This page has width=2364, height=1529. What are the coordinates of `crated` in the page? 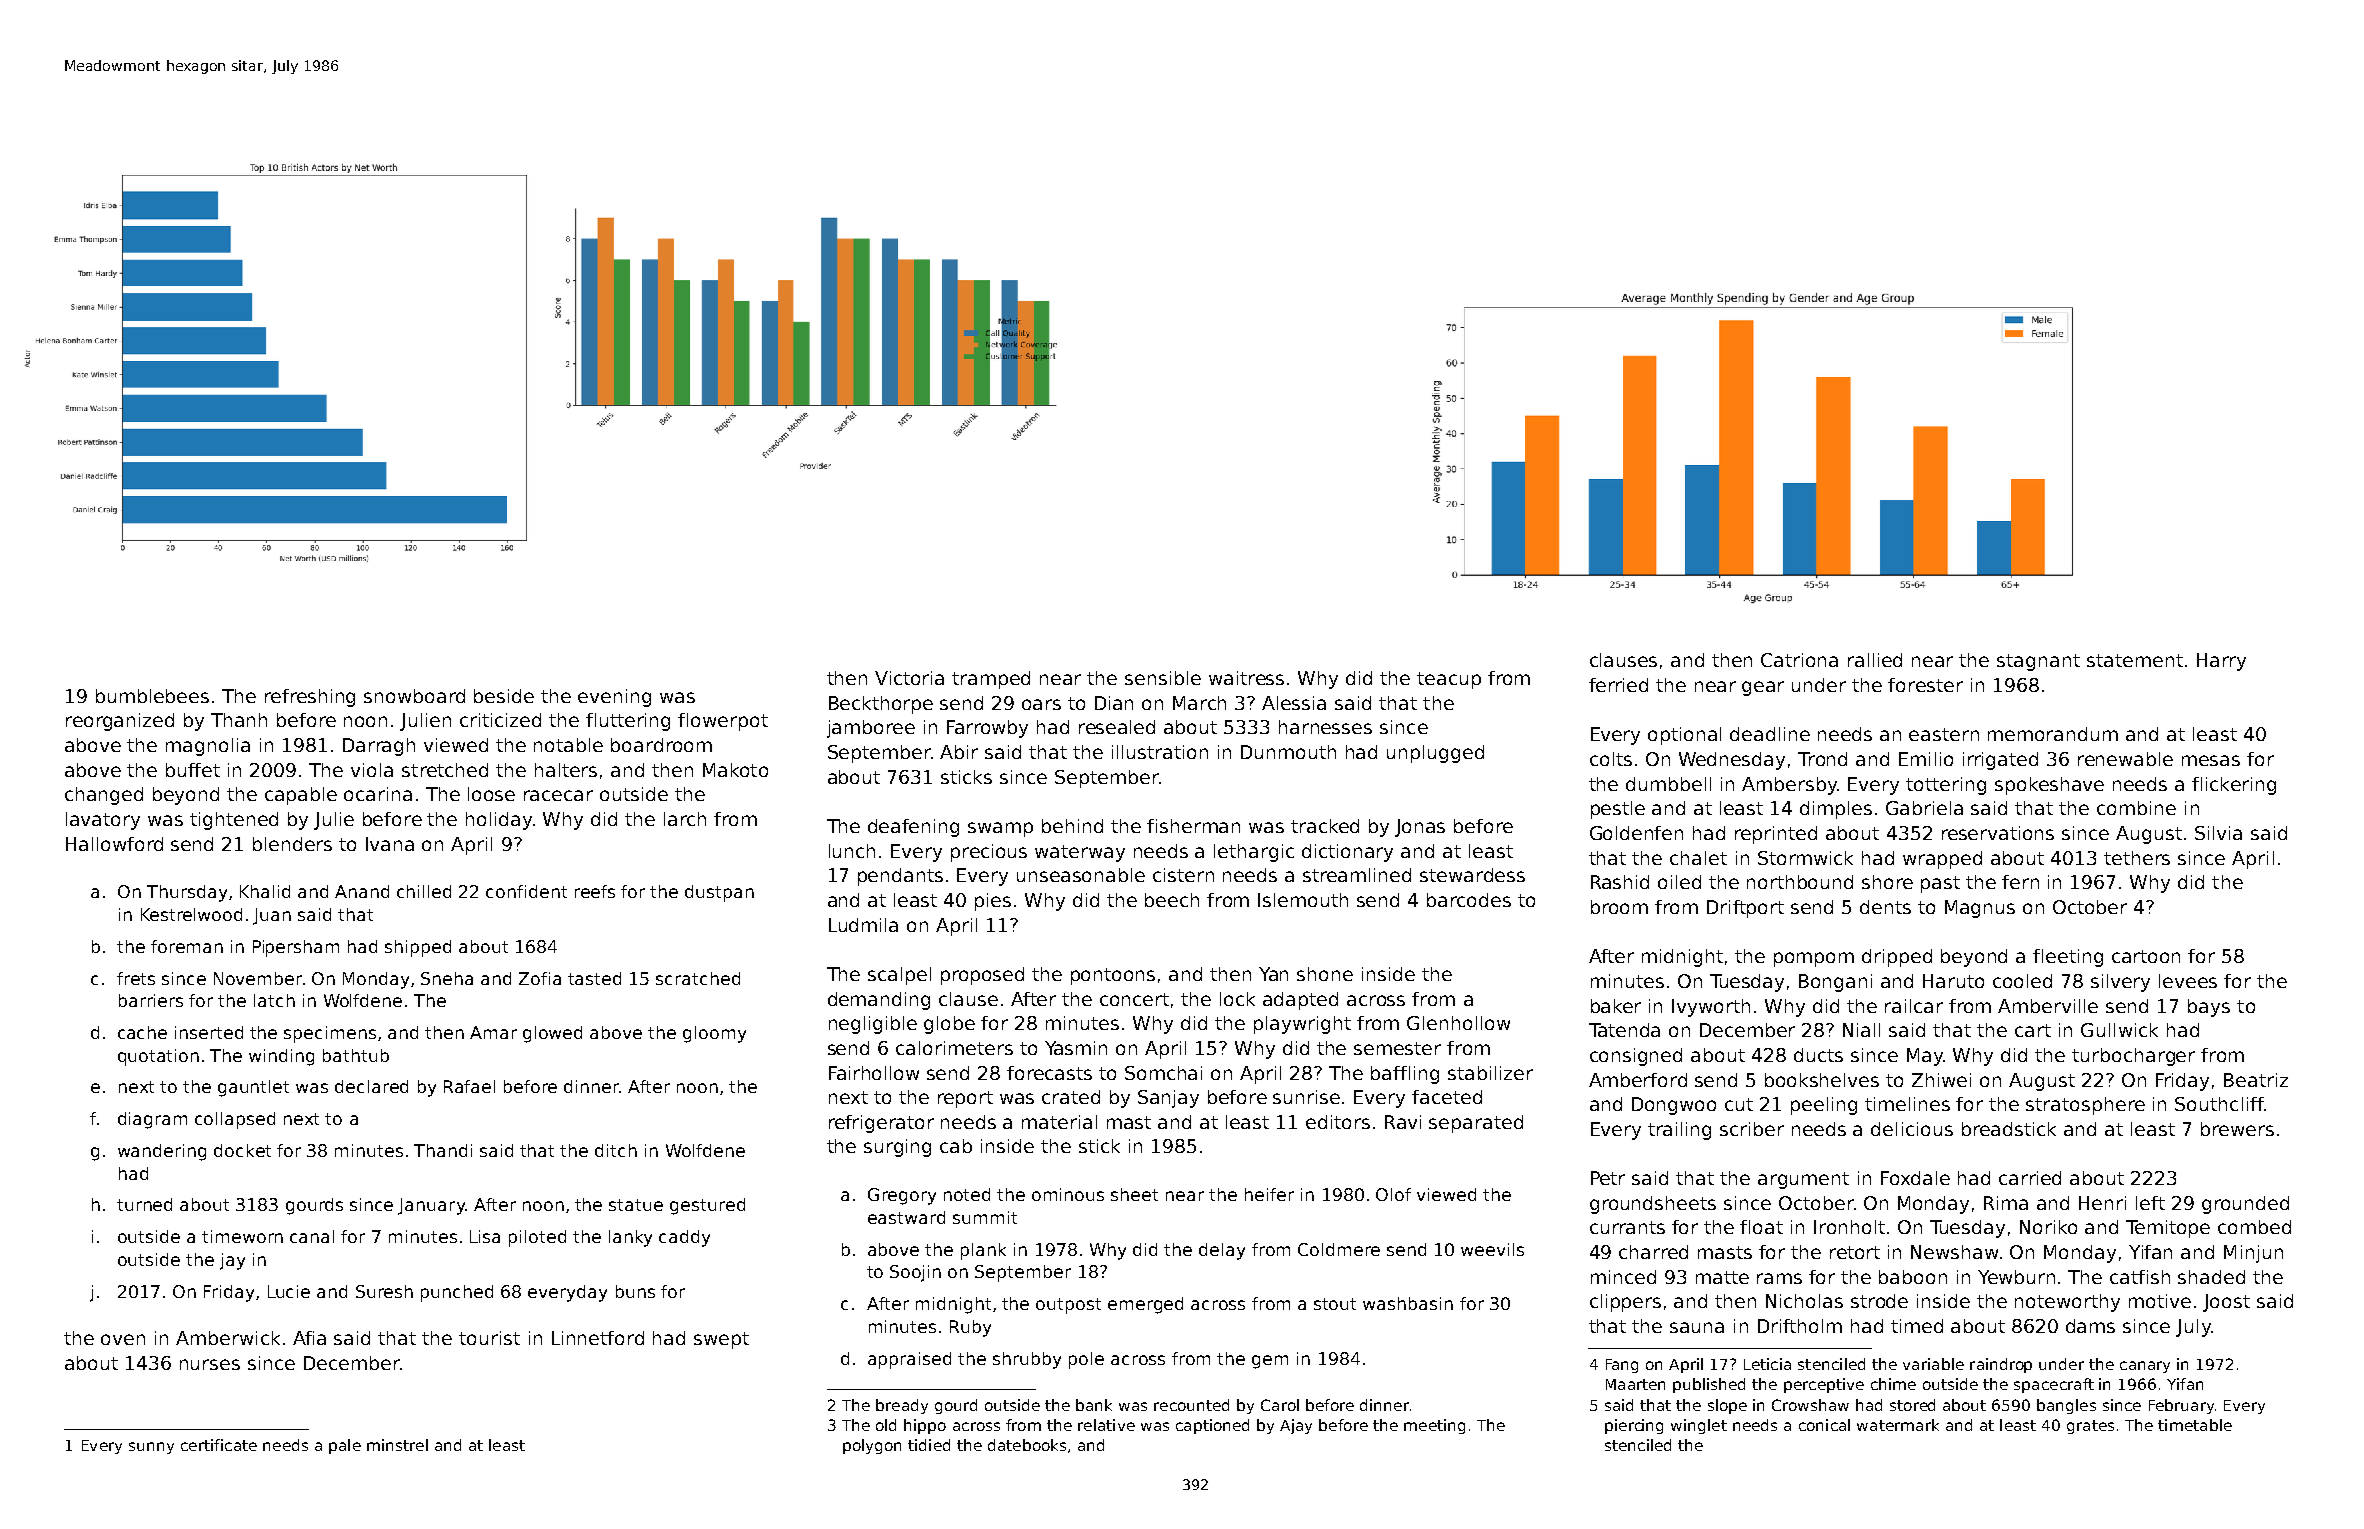 It's located at (1071, 1097).
